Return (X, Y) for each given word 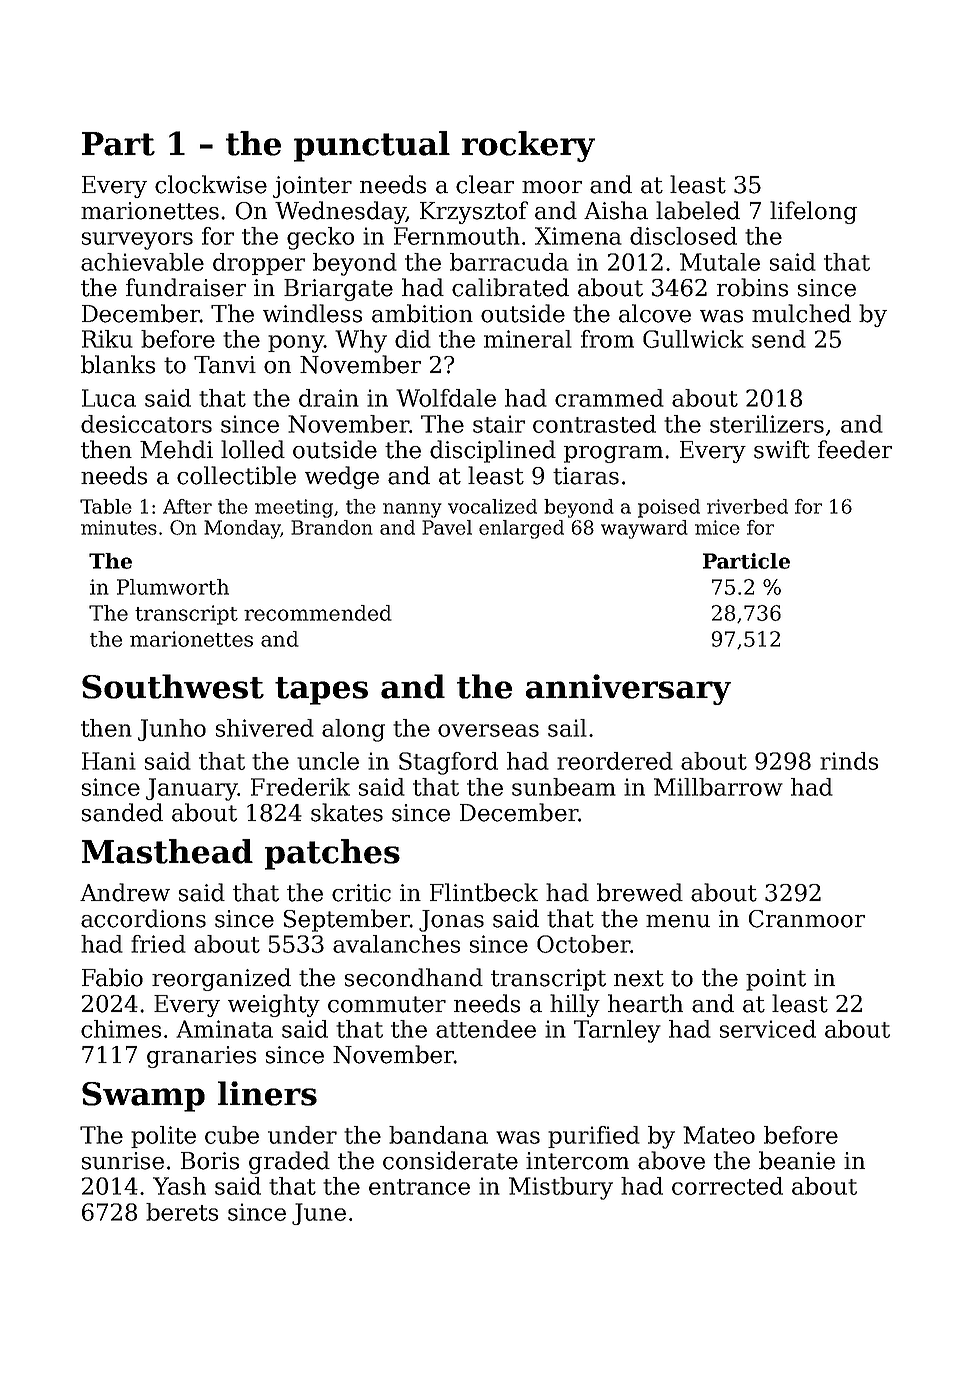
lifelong (813, 212)
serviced (768, 1029)
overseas (488, 730)
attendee (486, 1029)
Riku (107, 339)
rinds (849, 761)
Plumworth (173, 587)
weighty (274, 1005)
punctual (372, 146)
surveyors (137, 241)
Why (361, 341)
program (613, 454)
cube (232, 1135)
